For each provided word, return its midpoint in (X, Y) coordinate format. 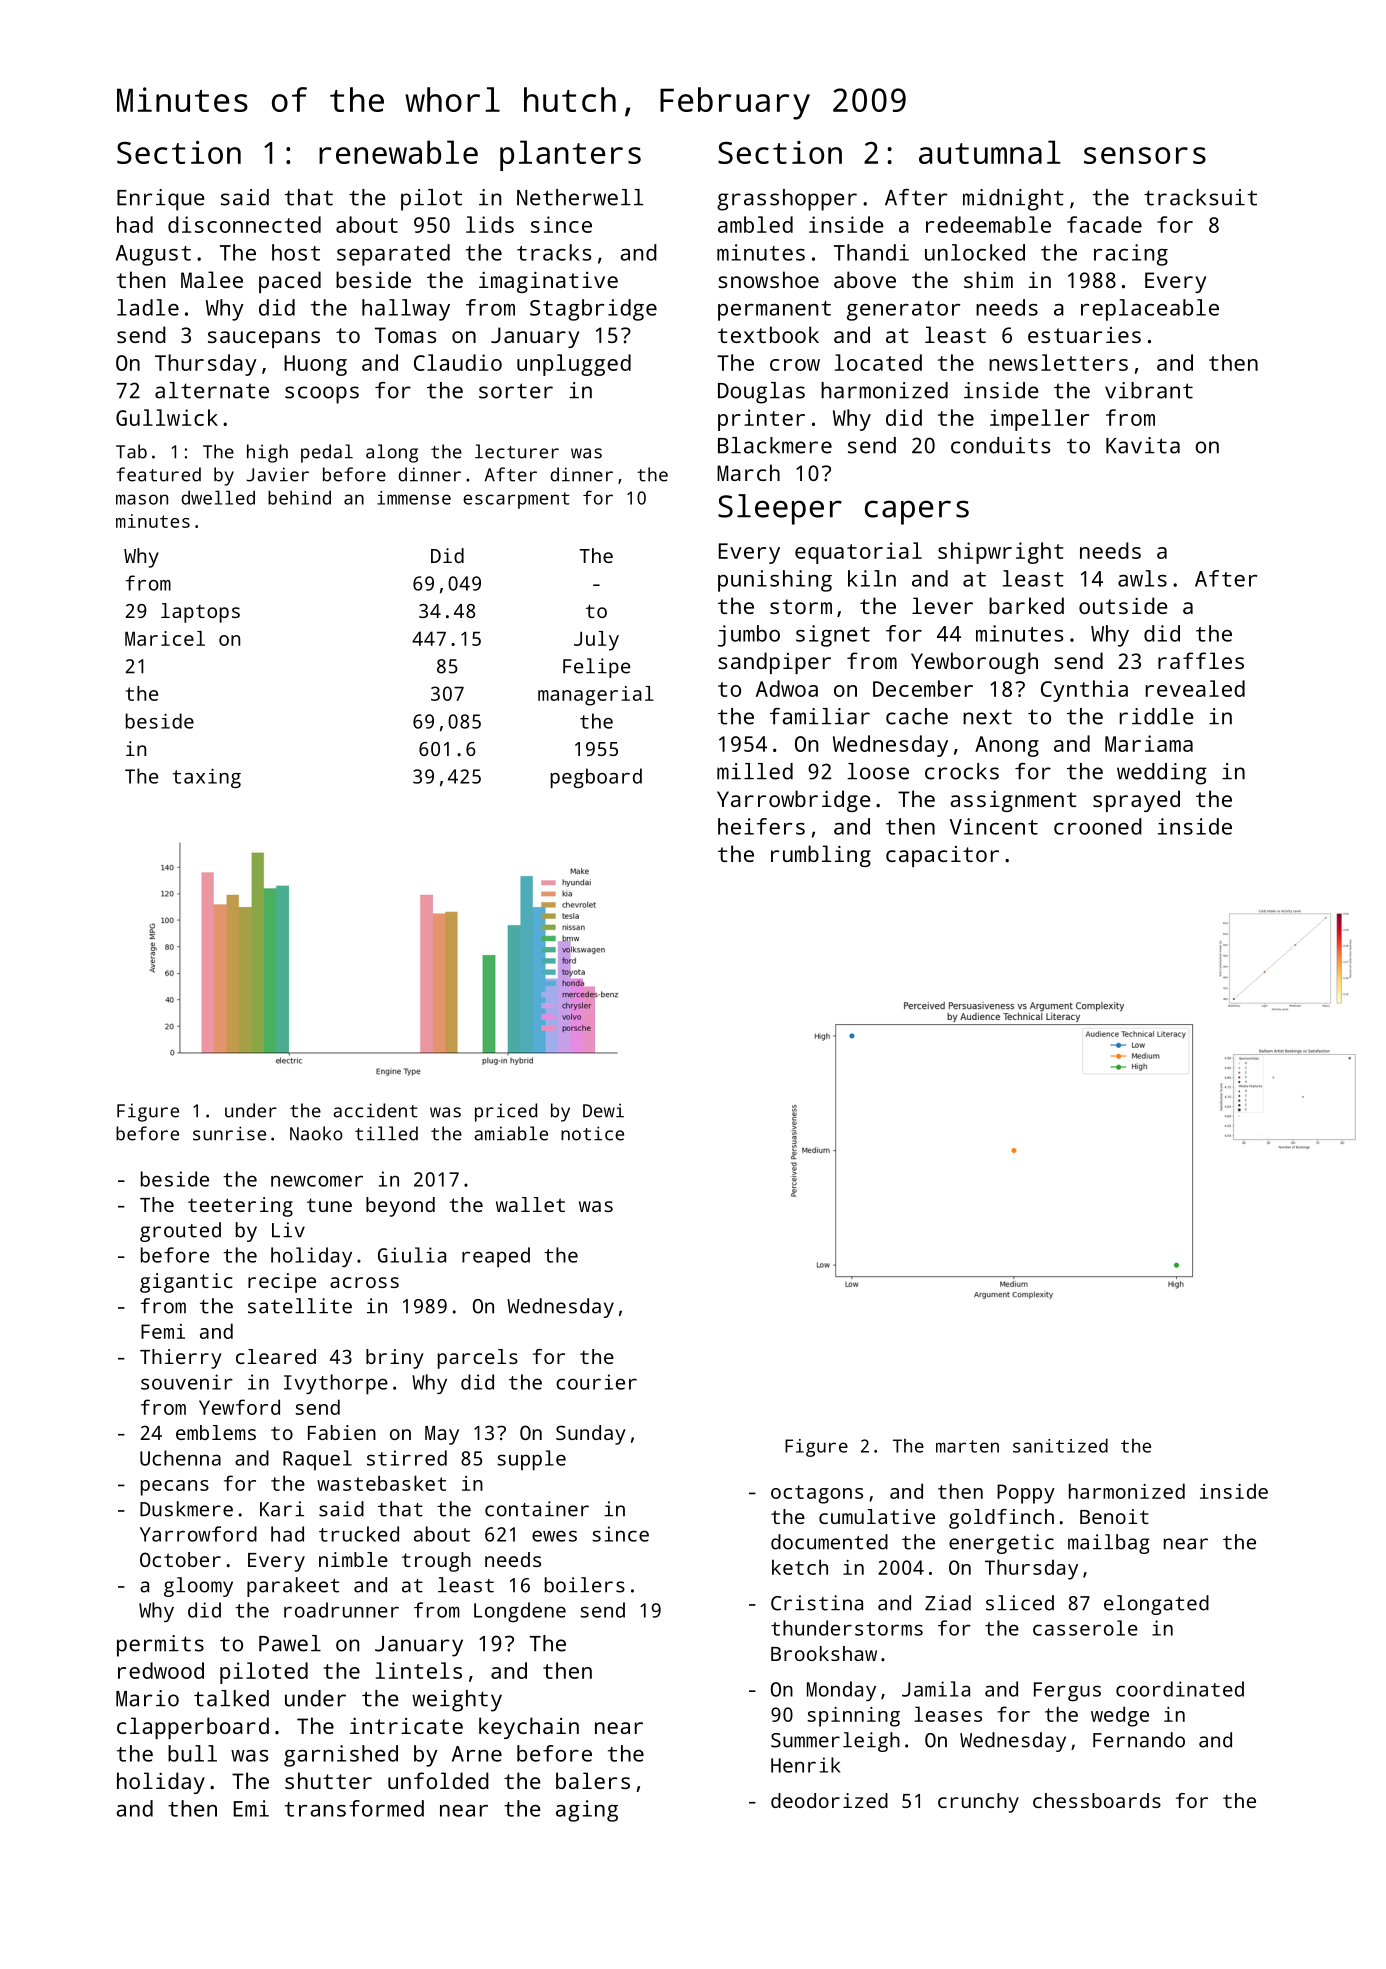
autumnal (990, 152)
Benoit (1114, 1516)
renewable (398, 152)
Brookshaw (824, 1653)
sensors (1145, 155)
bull (192, 1753)
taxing (206, 778)
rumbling (821, 856)
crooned (1098, 826)
